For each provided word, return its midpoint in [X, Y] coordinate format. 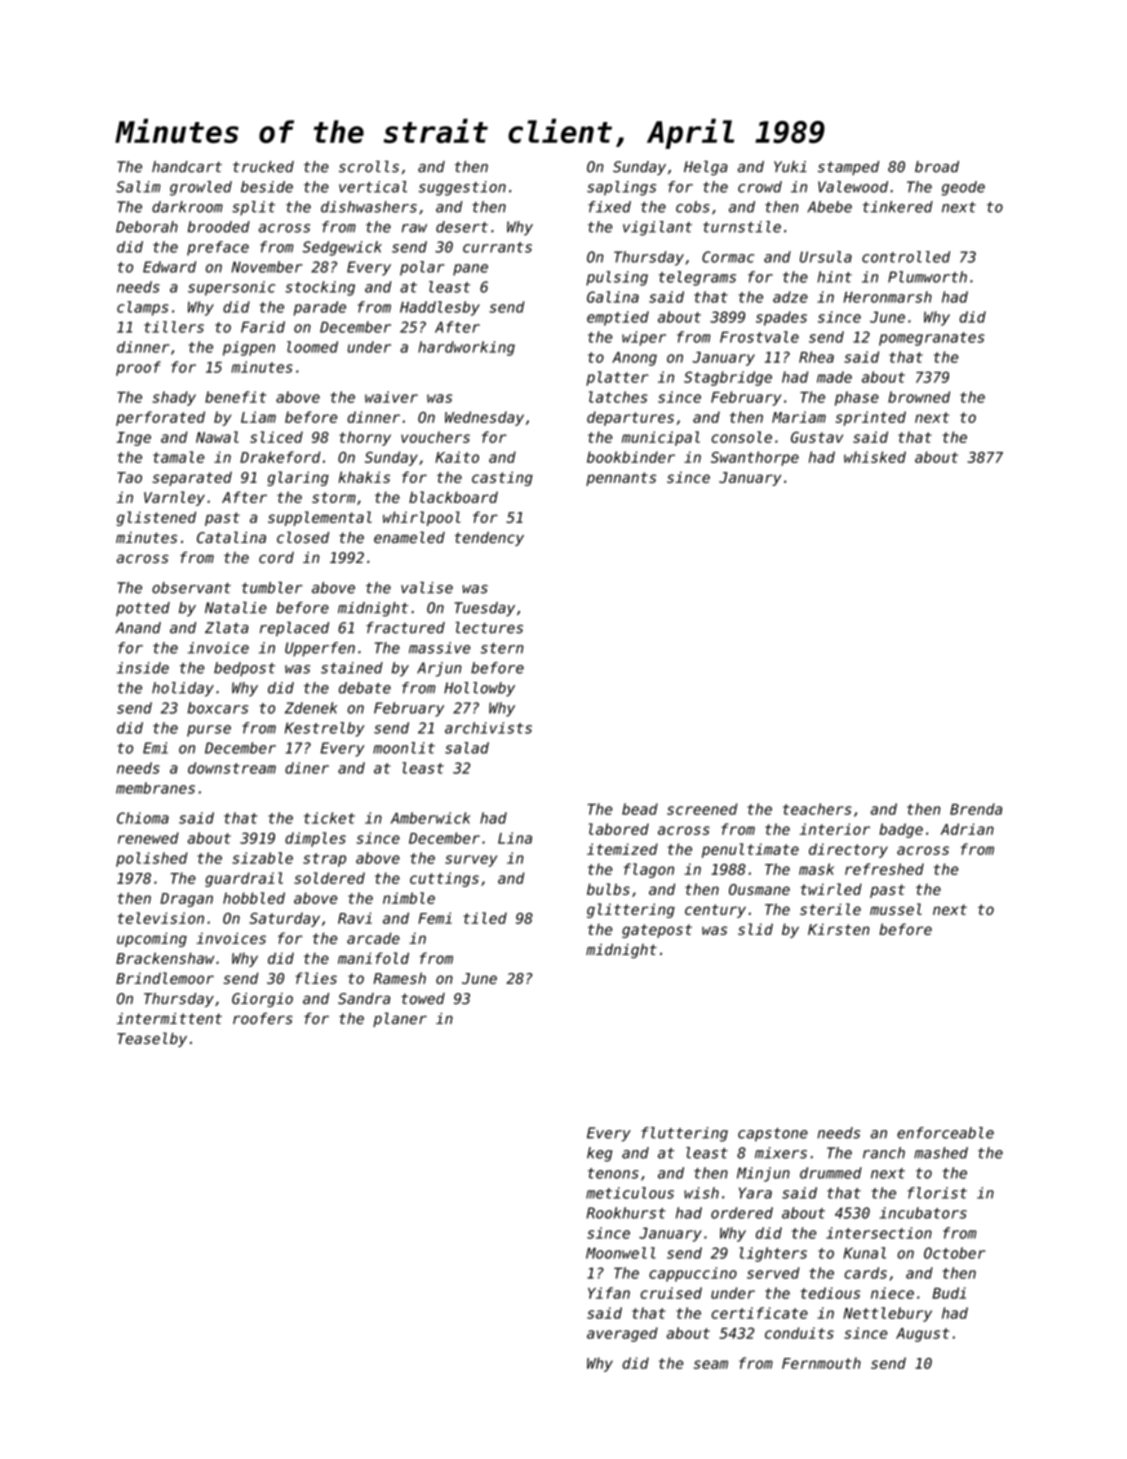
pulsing [617, 278]
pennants [621, 479]
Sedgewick [342, 248]
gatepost [657, 931]
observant [191, 588]
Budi [949, 1293]
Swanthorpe [755, 458]
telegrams [697, 278]
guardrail [244, 879]
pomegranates [932, 339]
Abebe [829, 207]
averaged [622, 1334]
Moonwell [621, 1253]
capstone [773, 1135]
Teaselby [152, 1039]
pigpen [249, 348]
